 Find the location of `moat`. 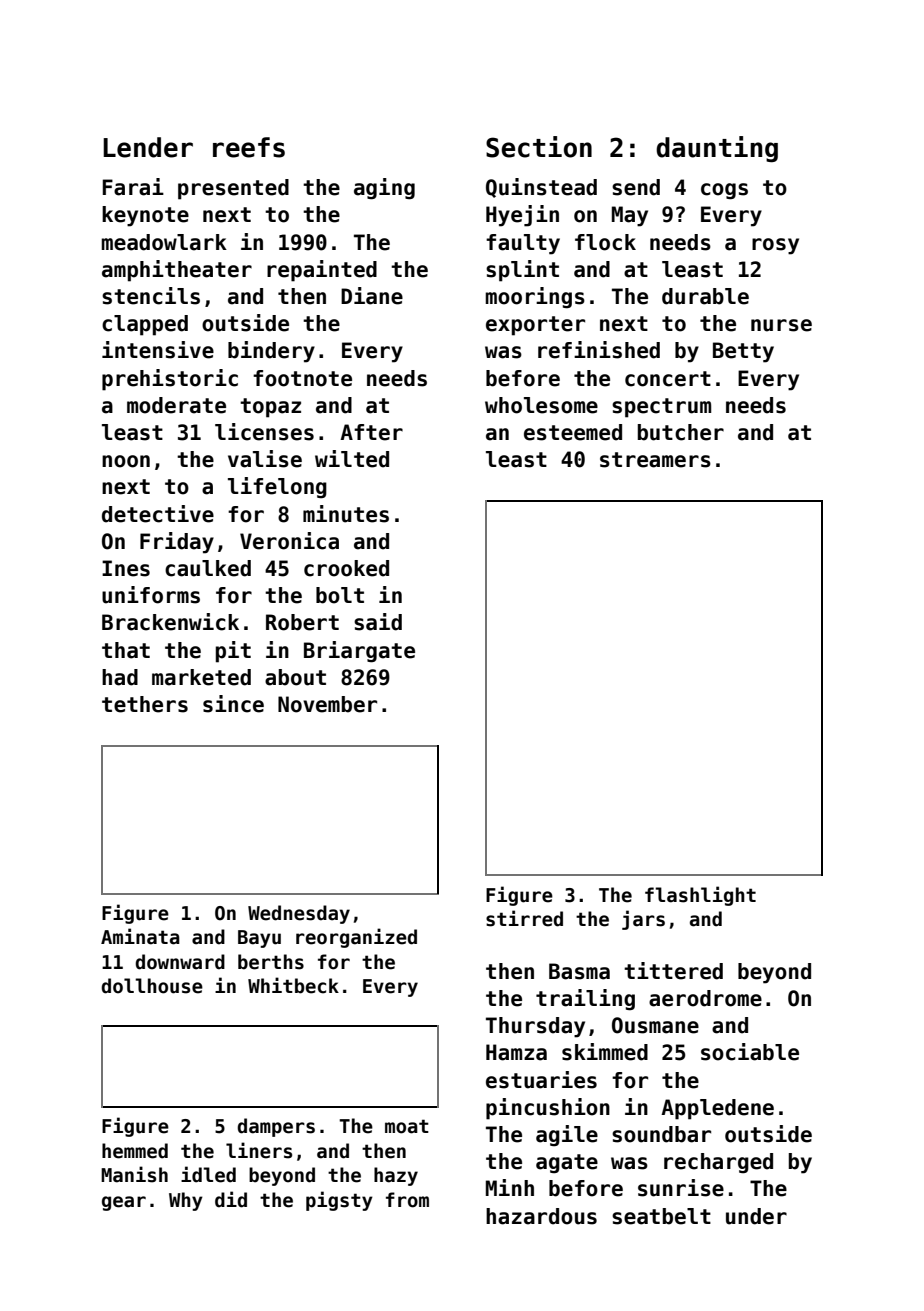

moat is located at coordinates (407, 1126).
